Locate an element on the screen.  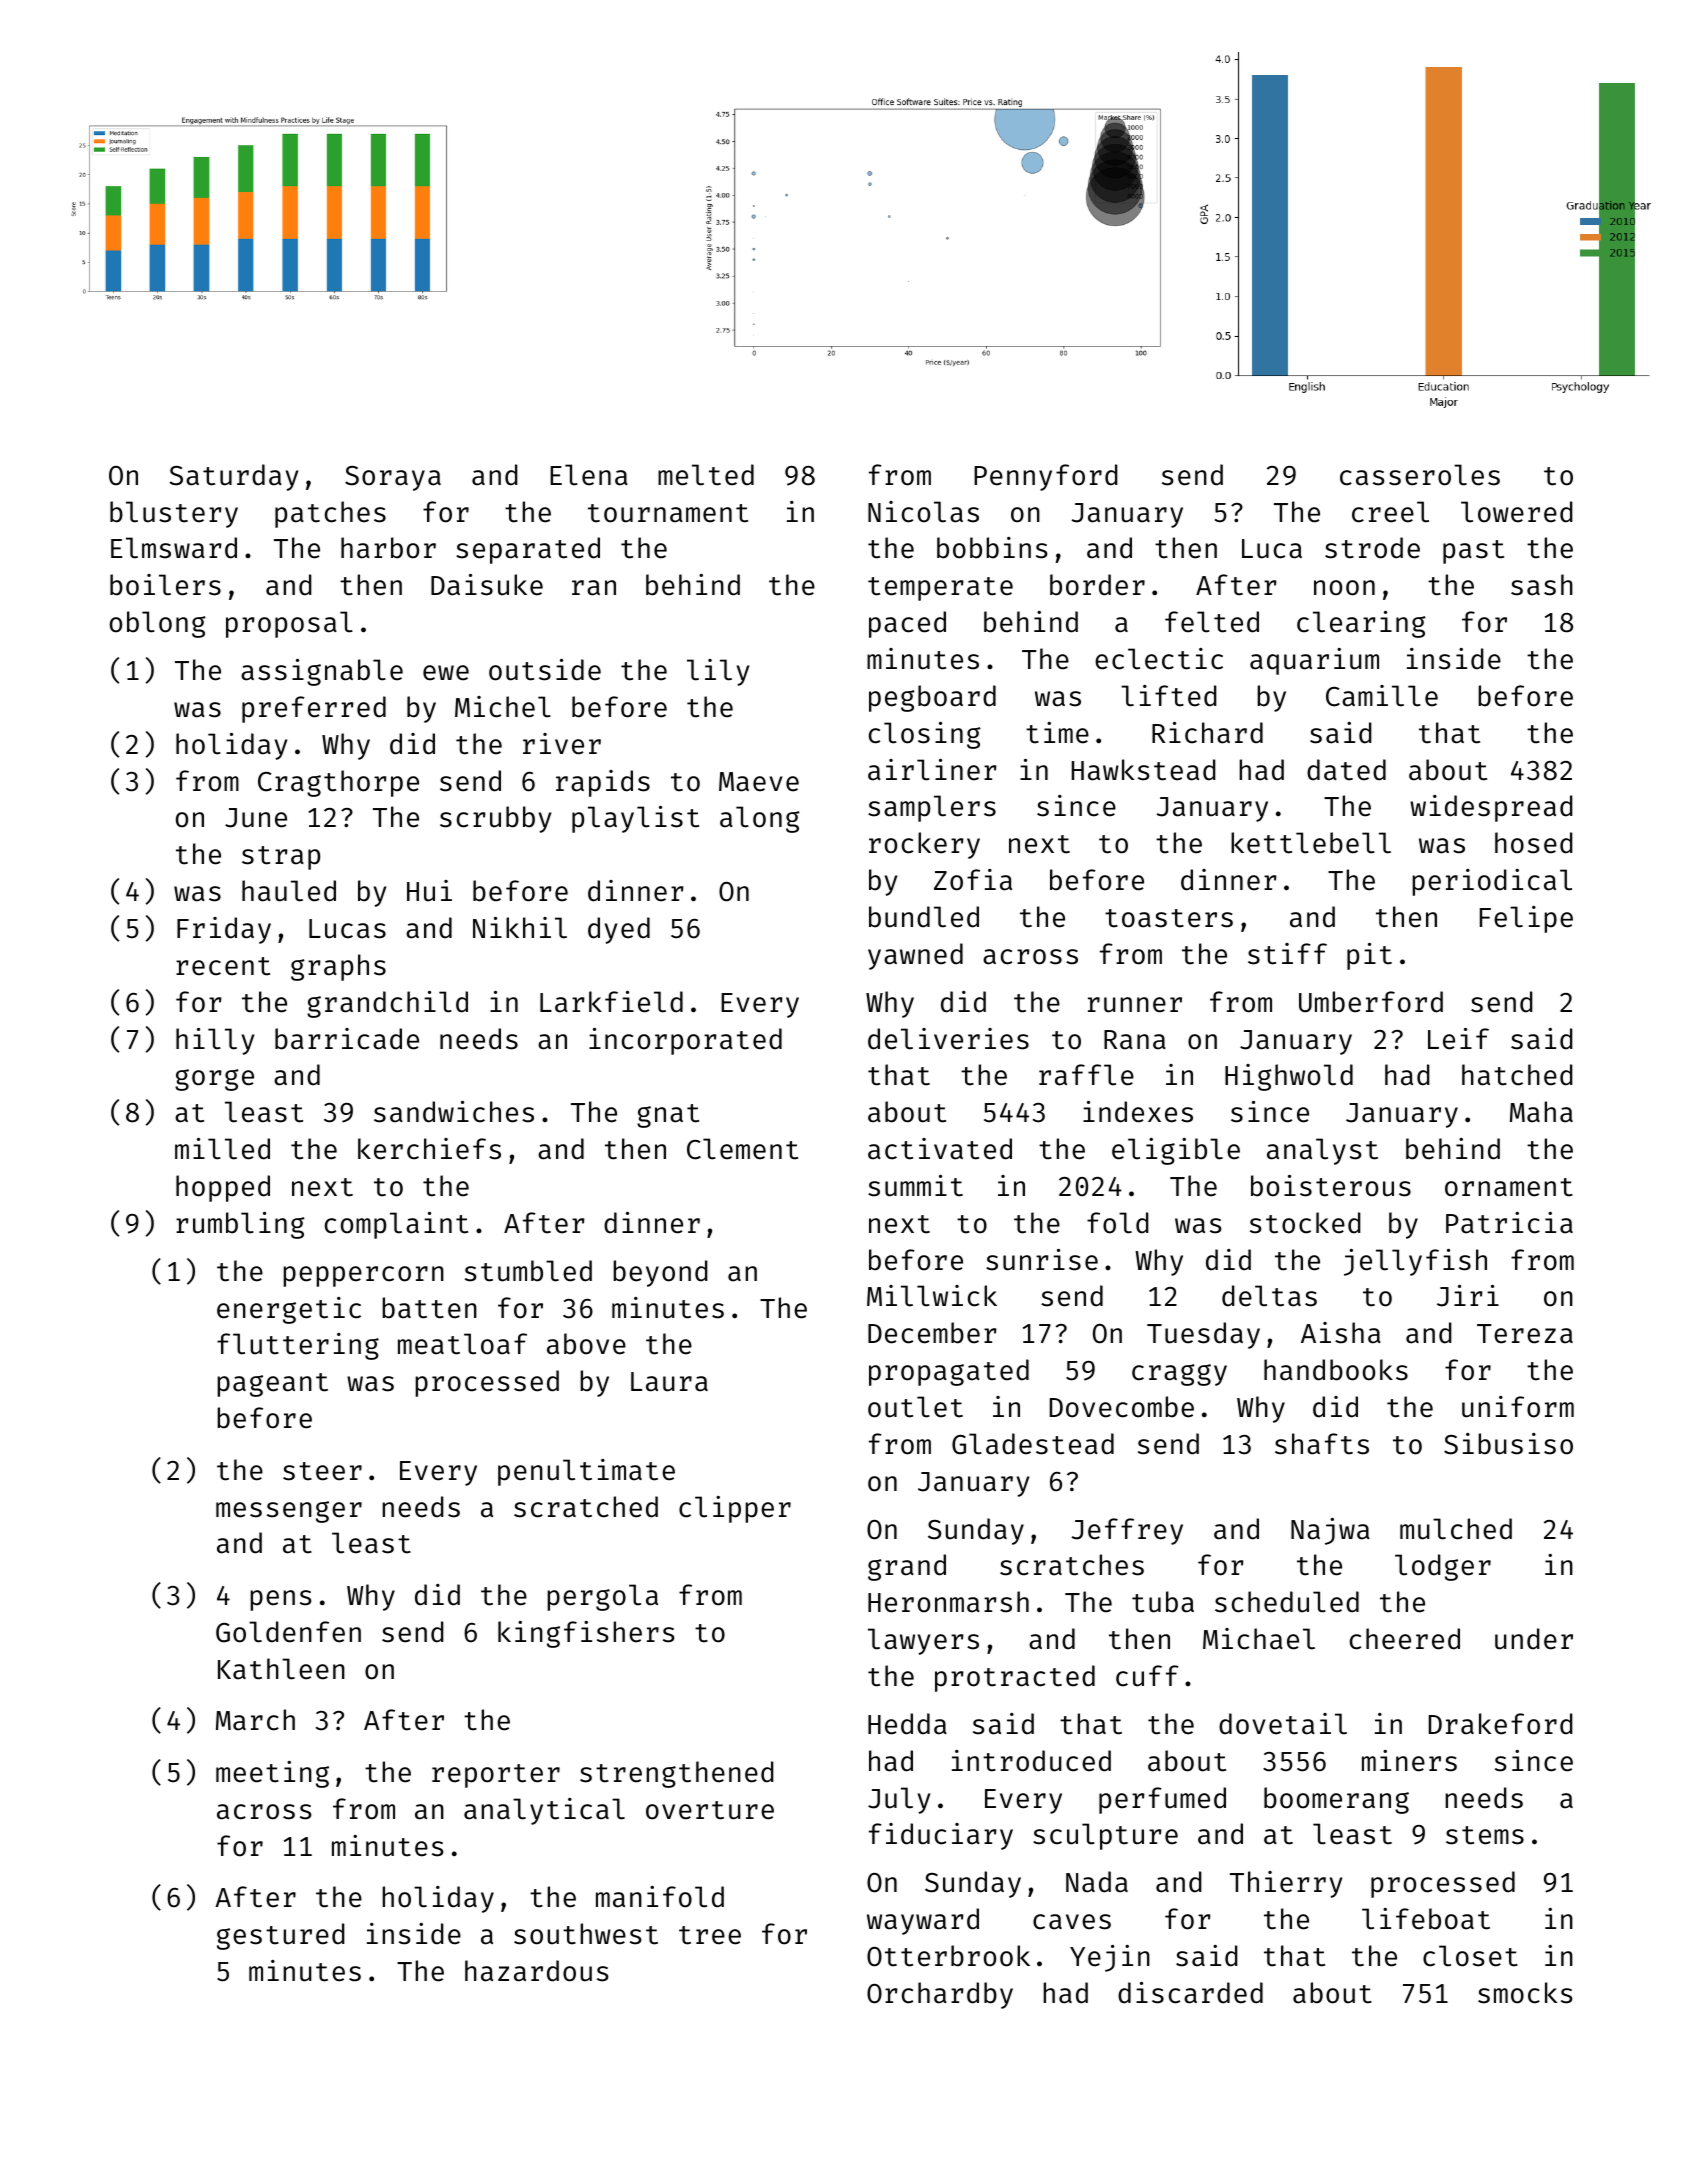
dyed is located at coordinates (619, 930).
